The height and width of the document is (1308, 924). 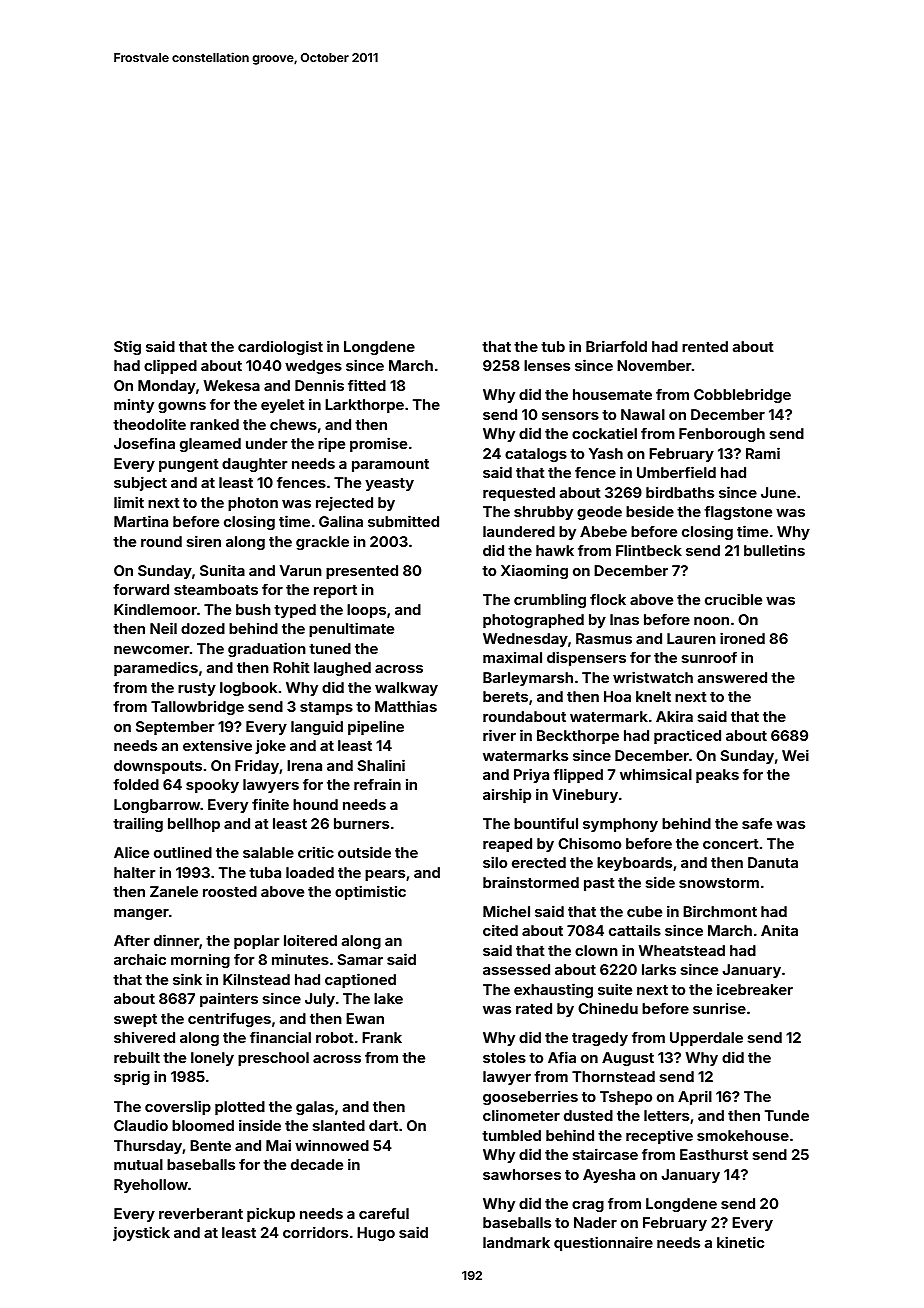 What do you see at coordinates (616, 346) in the document?
I see `Briarfold` at bounding box center [616, 346].
